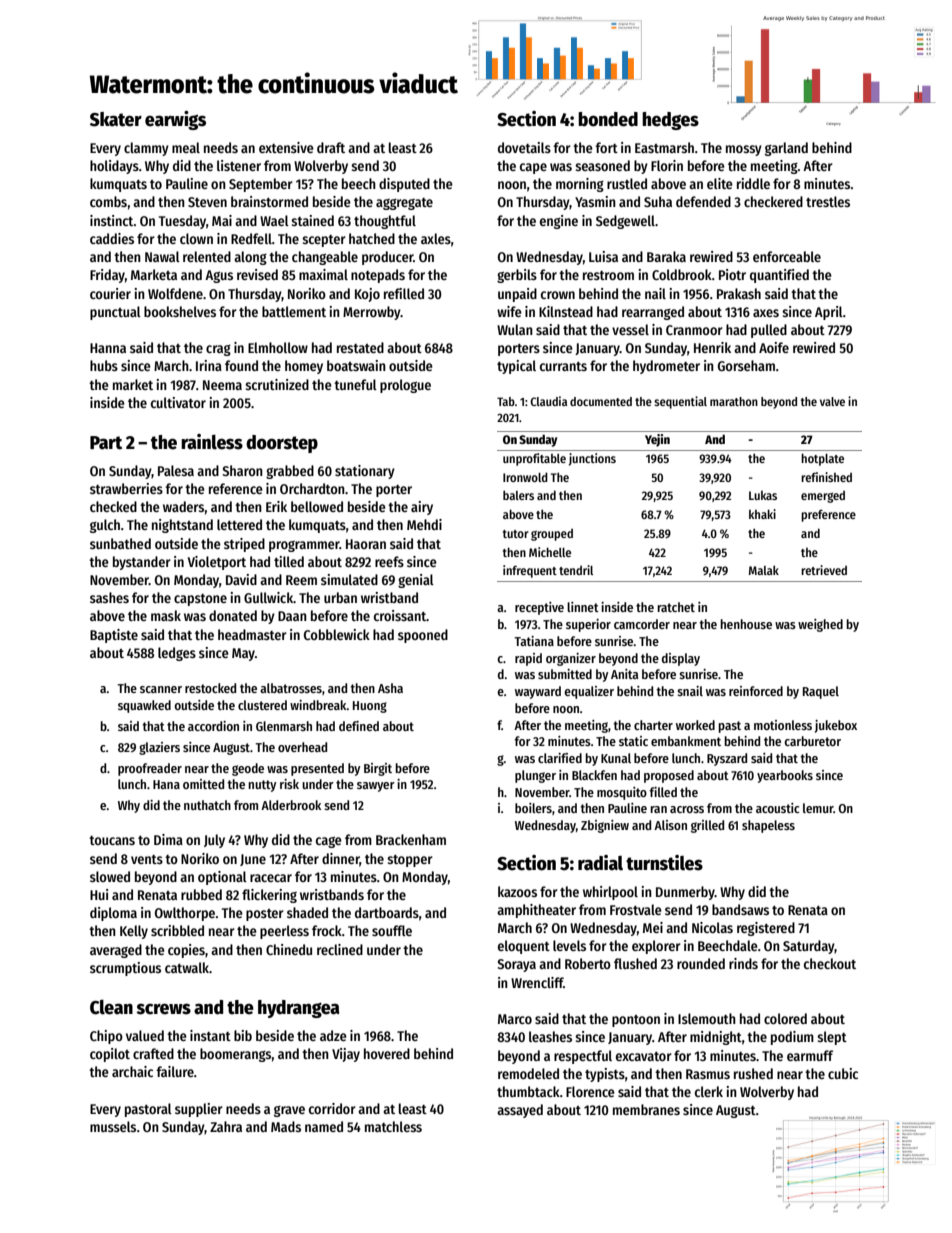 This screenshot has width=952, height=1233. What do you see at coordinates (257, 274) in the screenshot?
I see `revised` at bounding box center [257, 274].
